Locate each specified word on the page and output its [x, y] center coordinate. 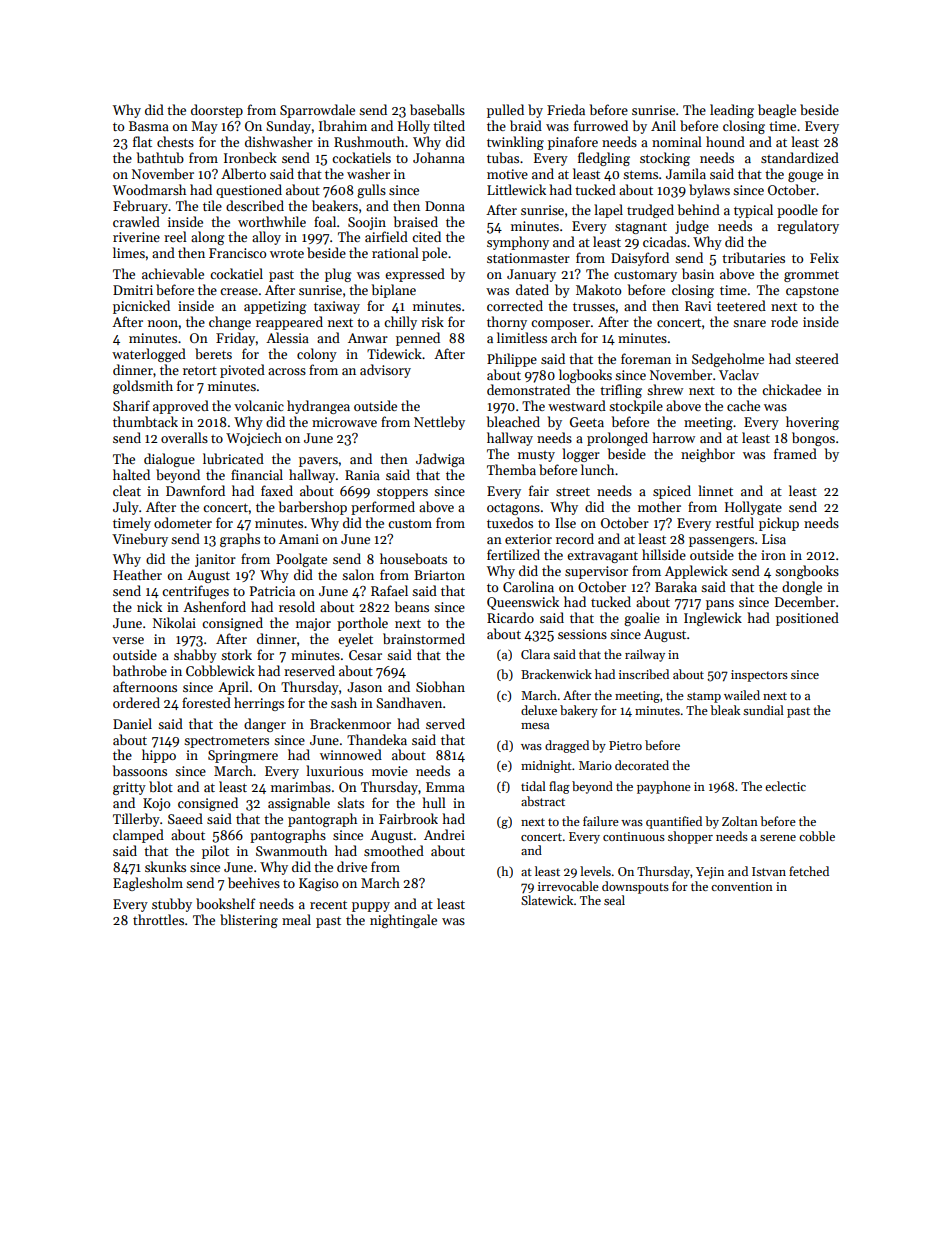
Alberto [243, 173]
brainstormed [424, 638]
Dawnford [195, 490]
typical [753, 211]
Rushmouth [369, 141]
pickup [779, 524]
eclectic [785, 786]
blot [161, 786]
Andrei [444, 834]
